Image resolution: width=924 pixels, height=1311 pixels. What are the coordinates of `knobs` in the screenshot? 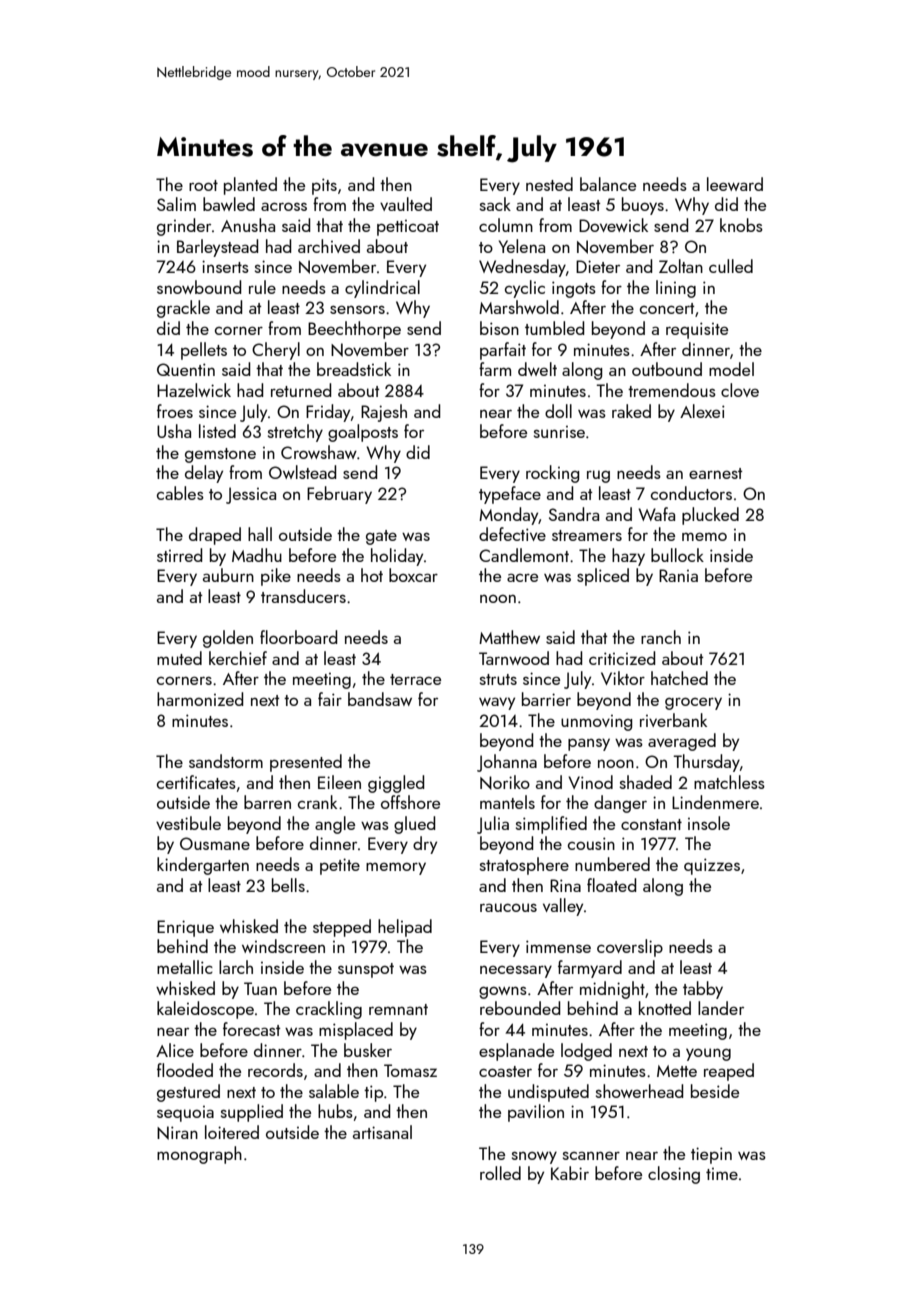 It's located at (741, 225).
